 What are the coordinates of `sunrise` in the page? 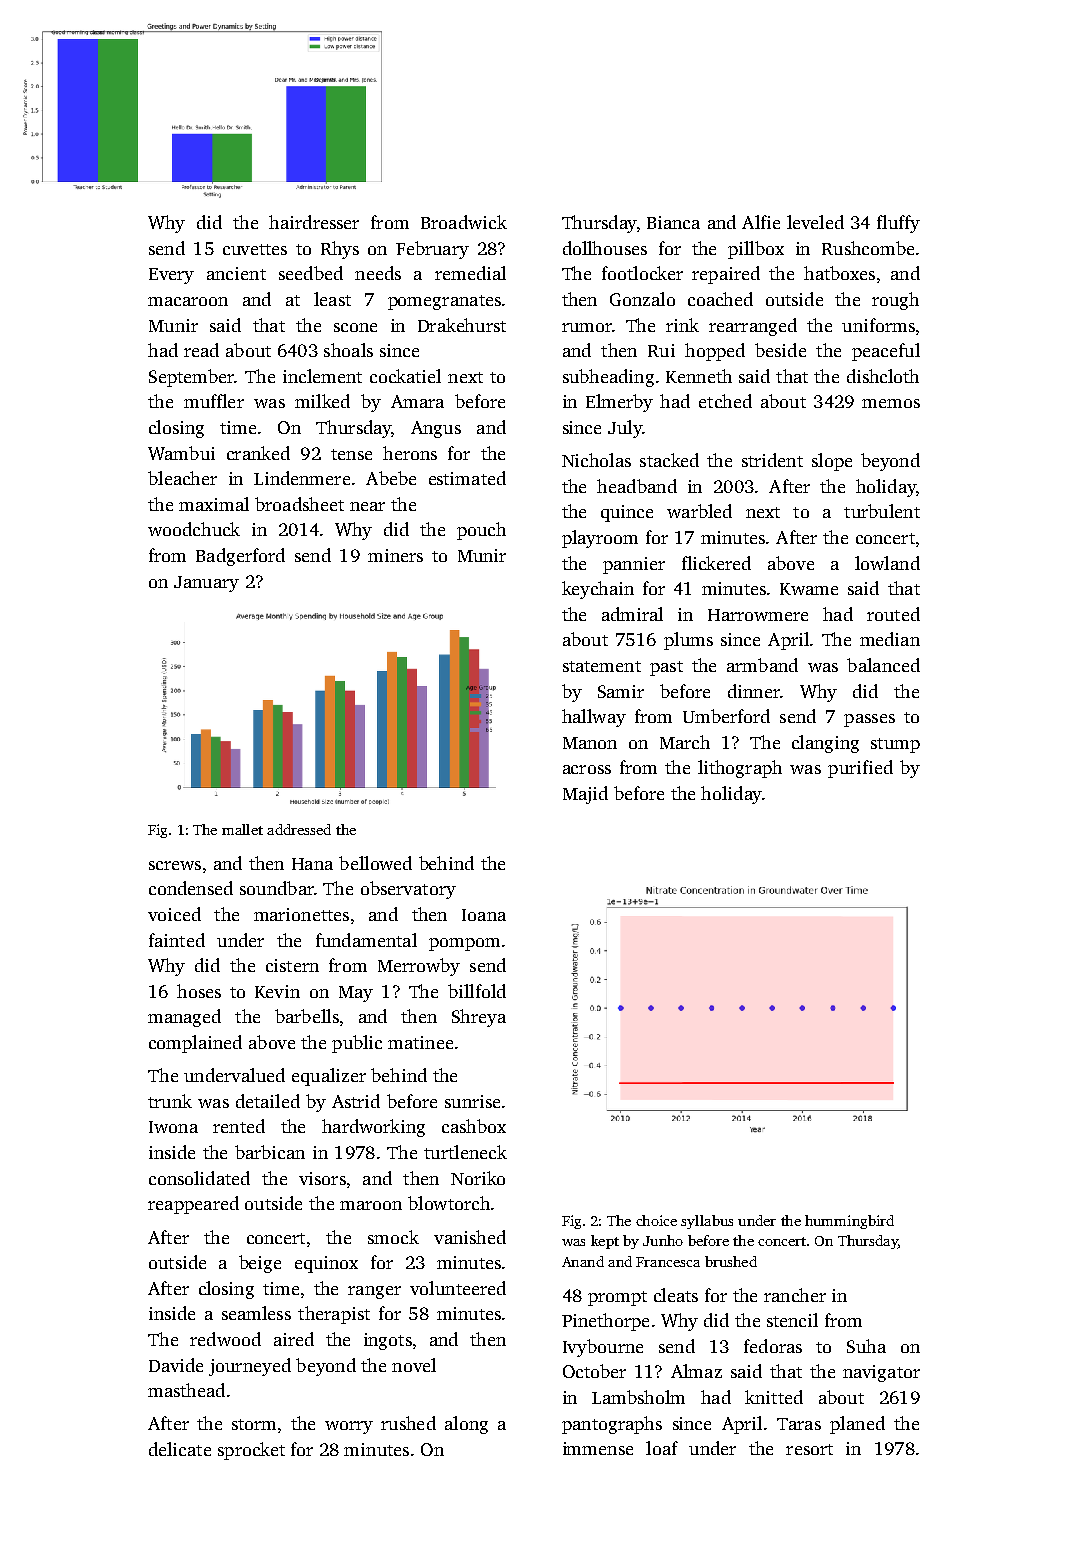 It's located at (472, 1101).
